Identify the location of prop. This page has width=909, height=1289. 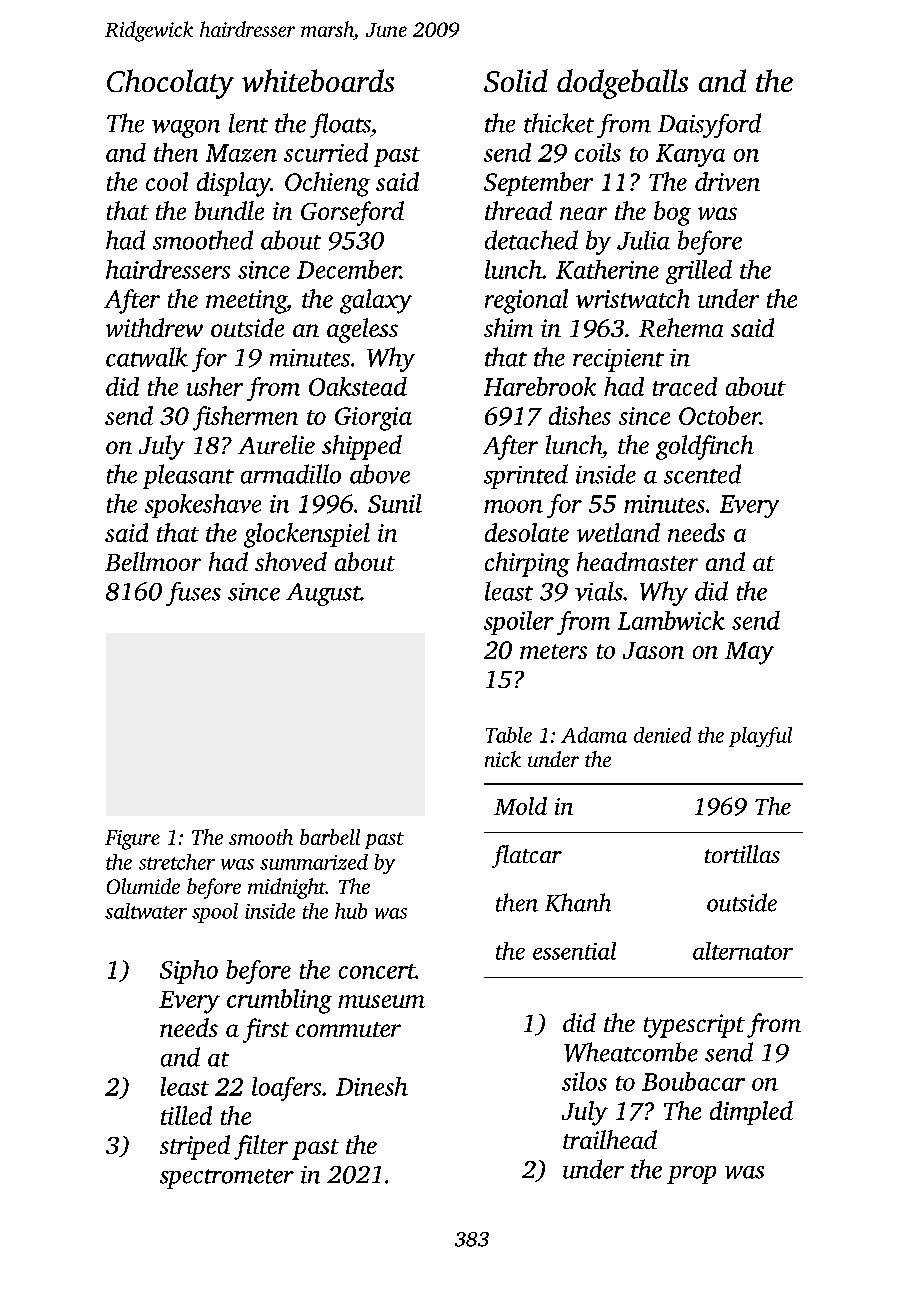
(691, 1175).
